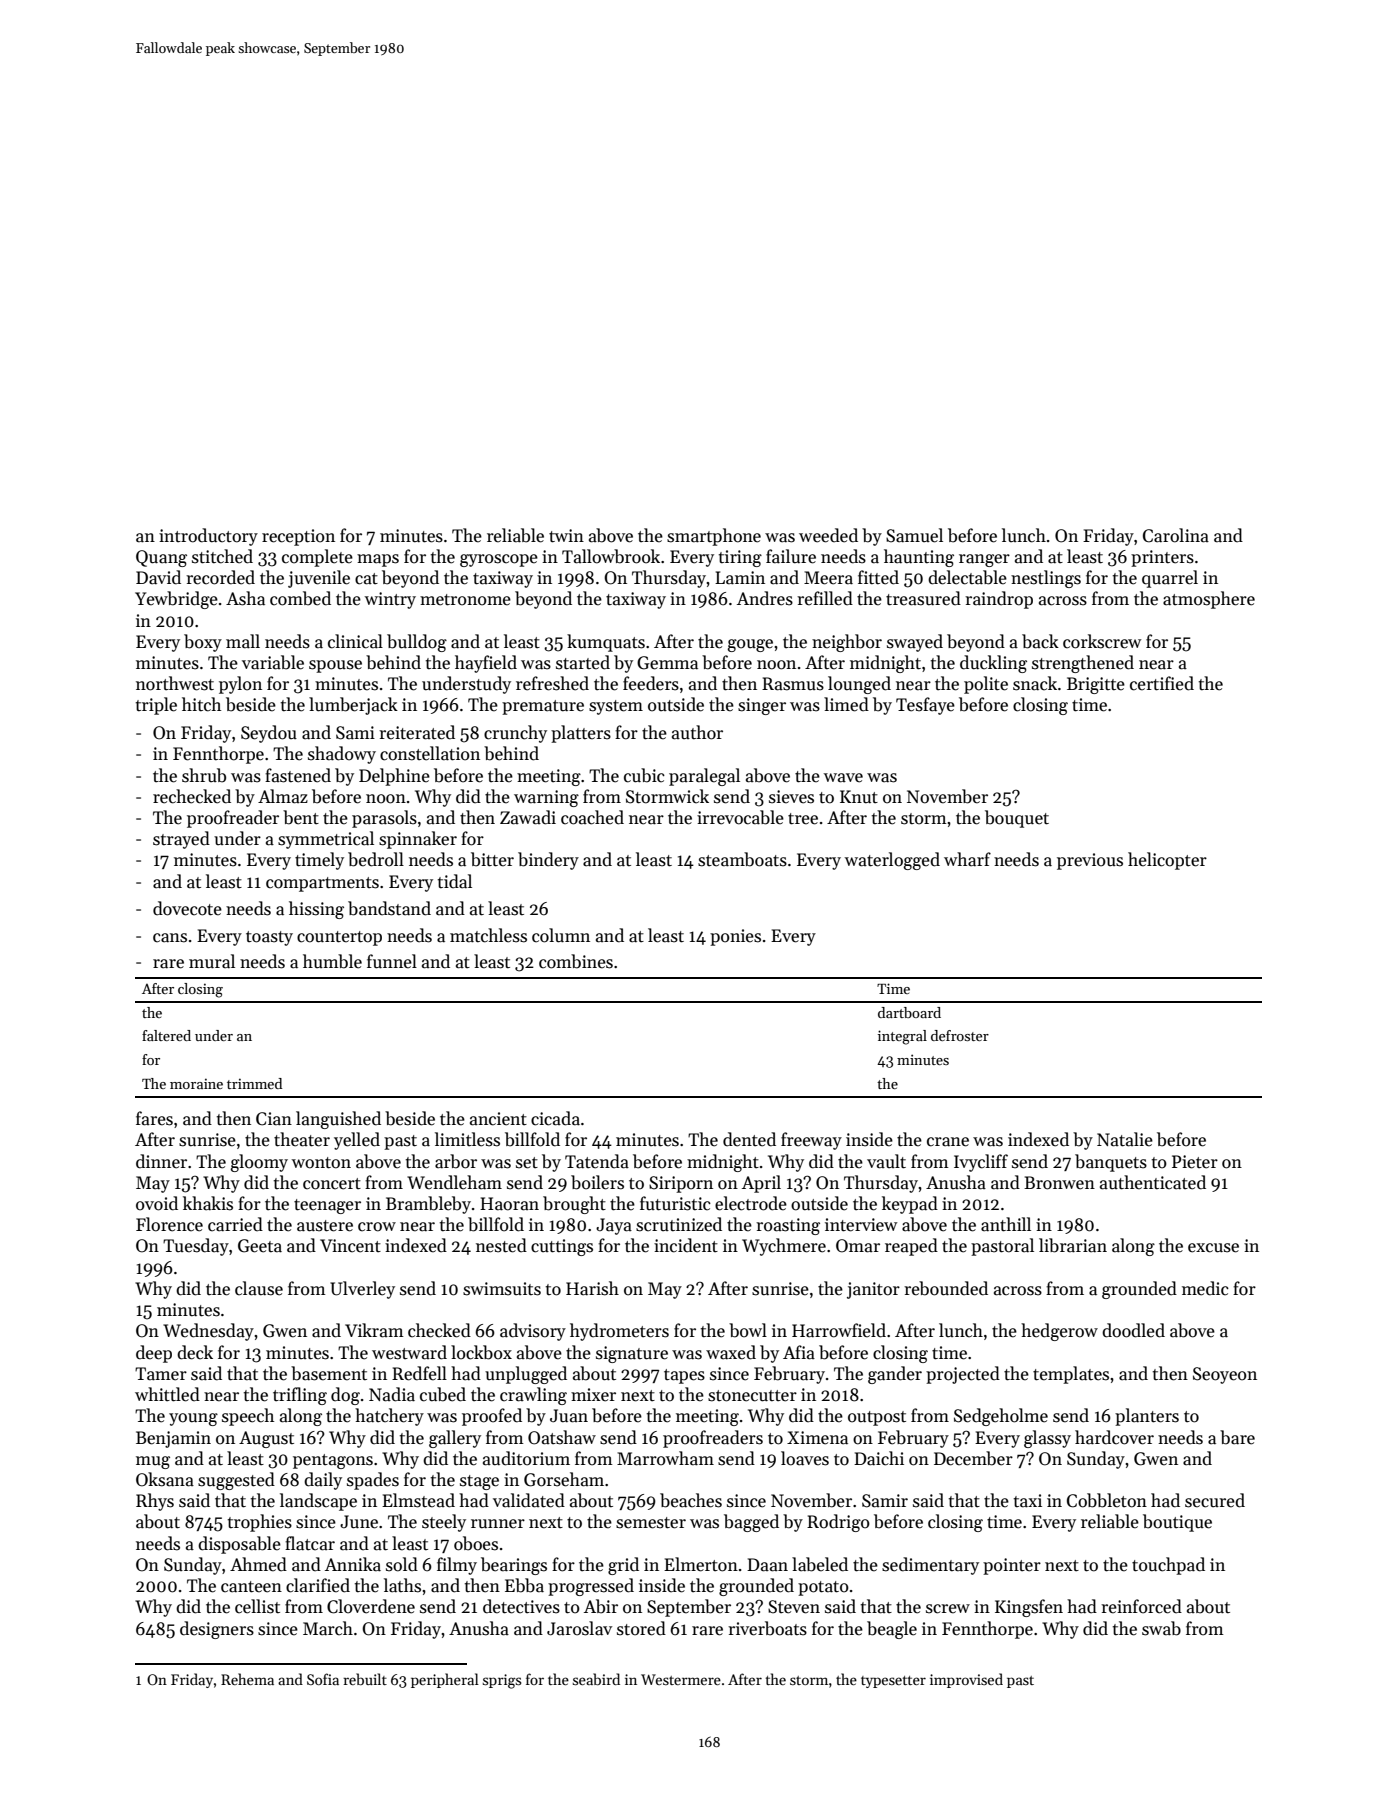 The image size is (1397, 1808). What do you see at coordinates (893, 1682) in the screenshot?
I see `typesetter` at bounding box center [893, 1682].
